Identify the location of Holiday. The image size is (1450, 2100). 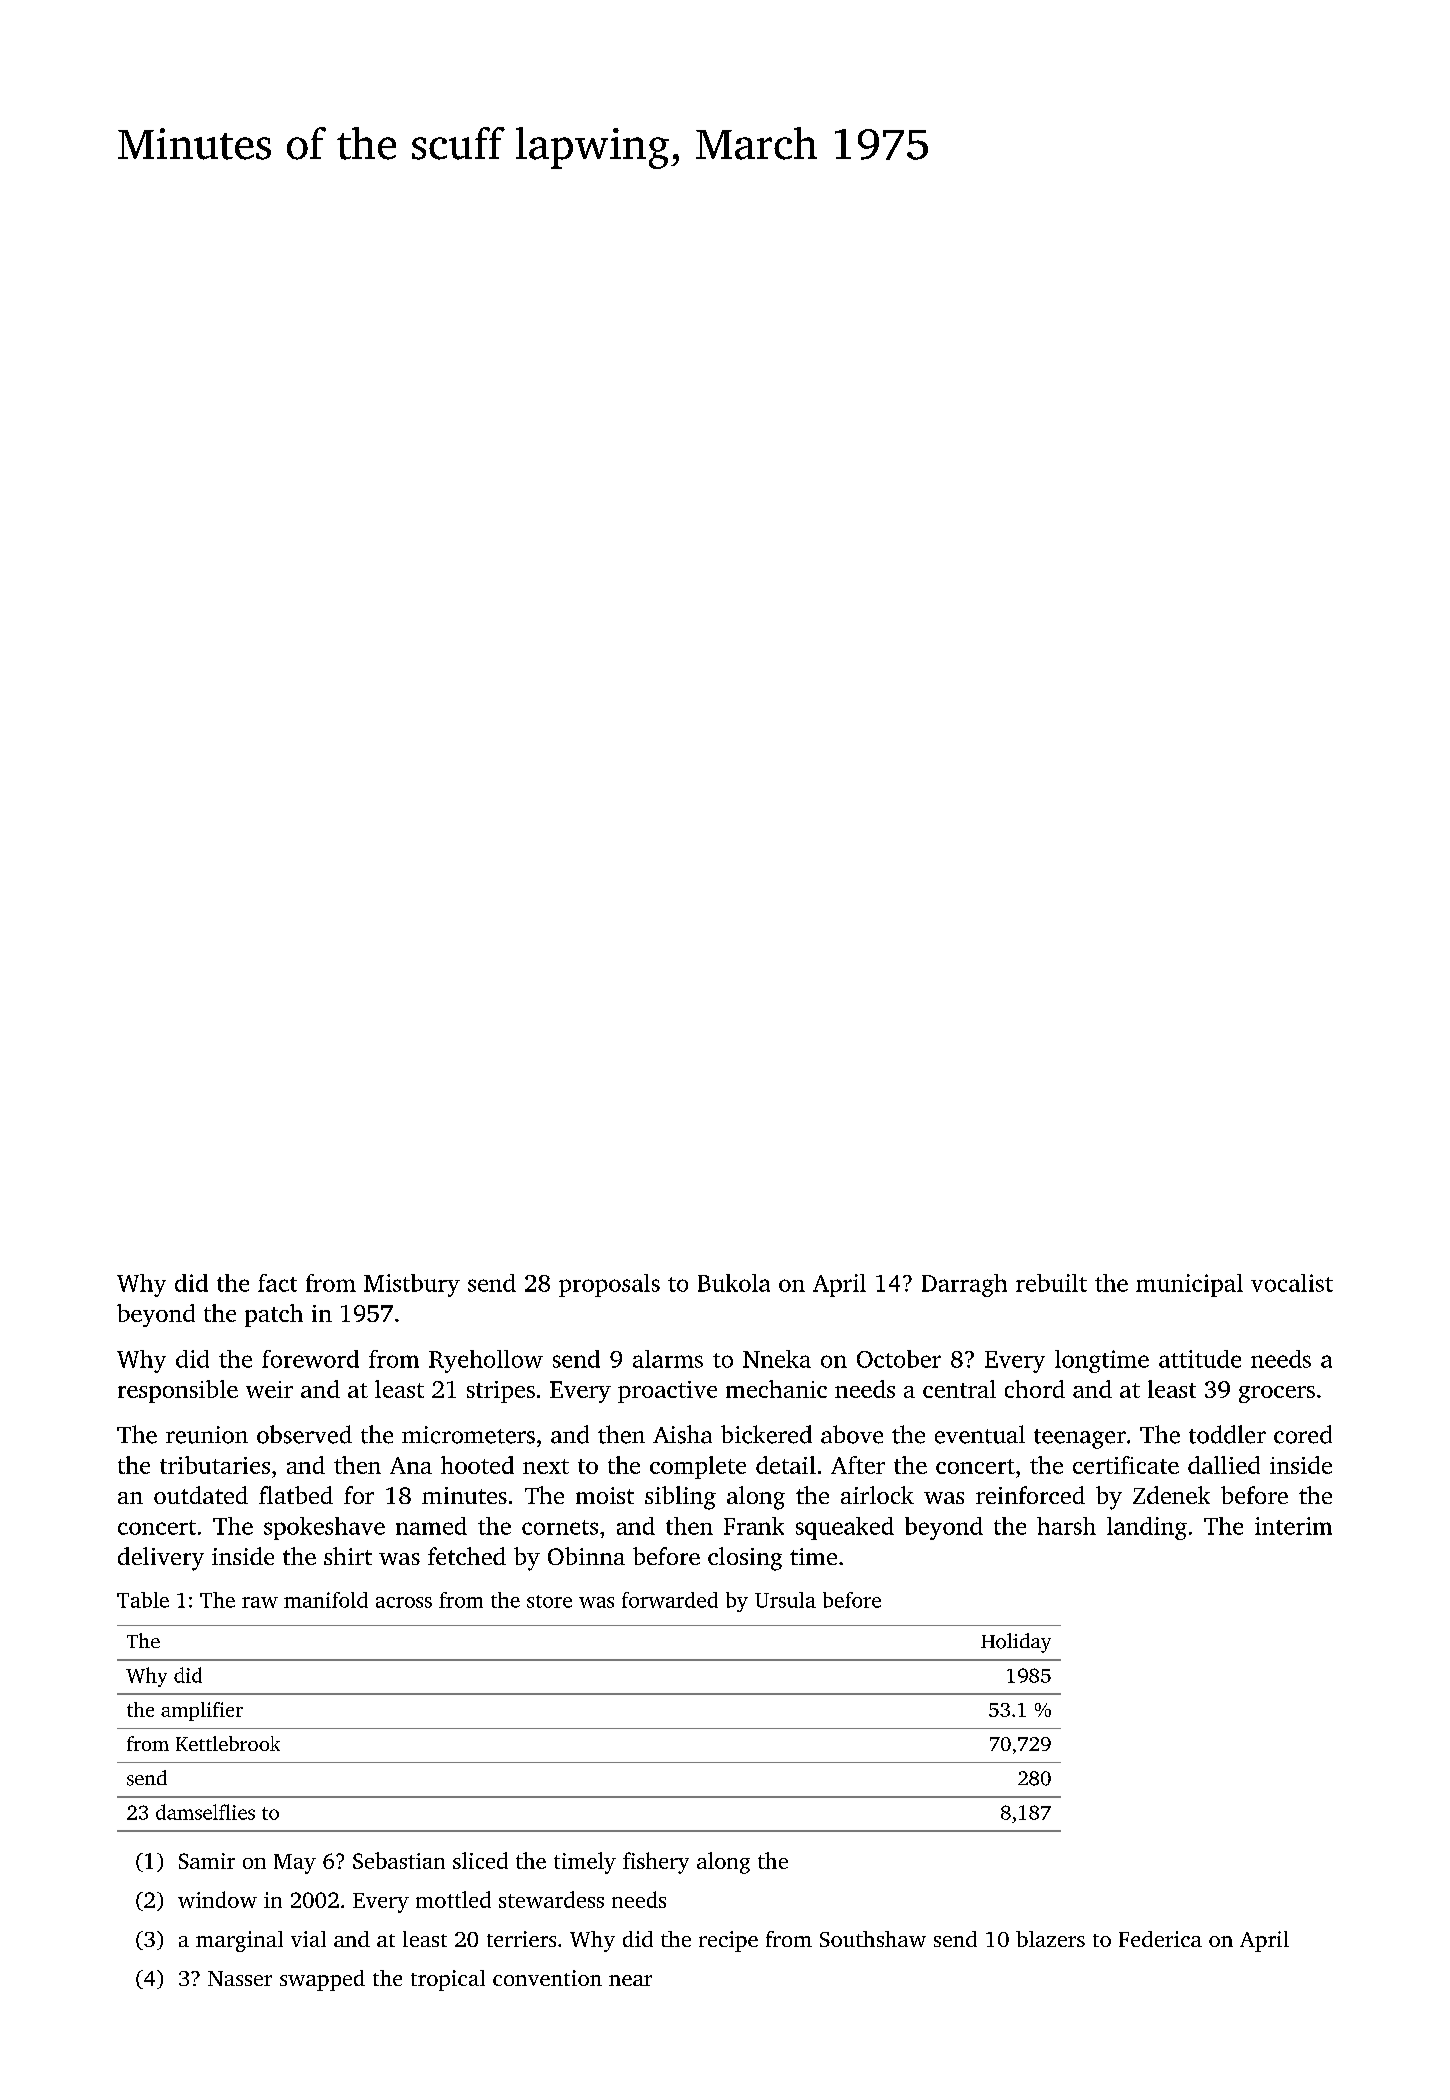
(1016, 1643).
